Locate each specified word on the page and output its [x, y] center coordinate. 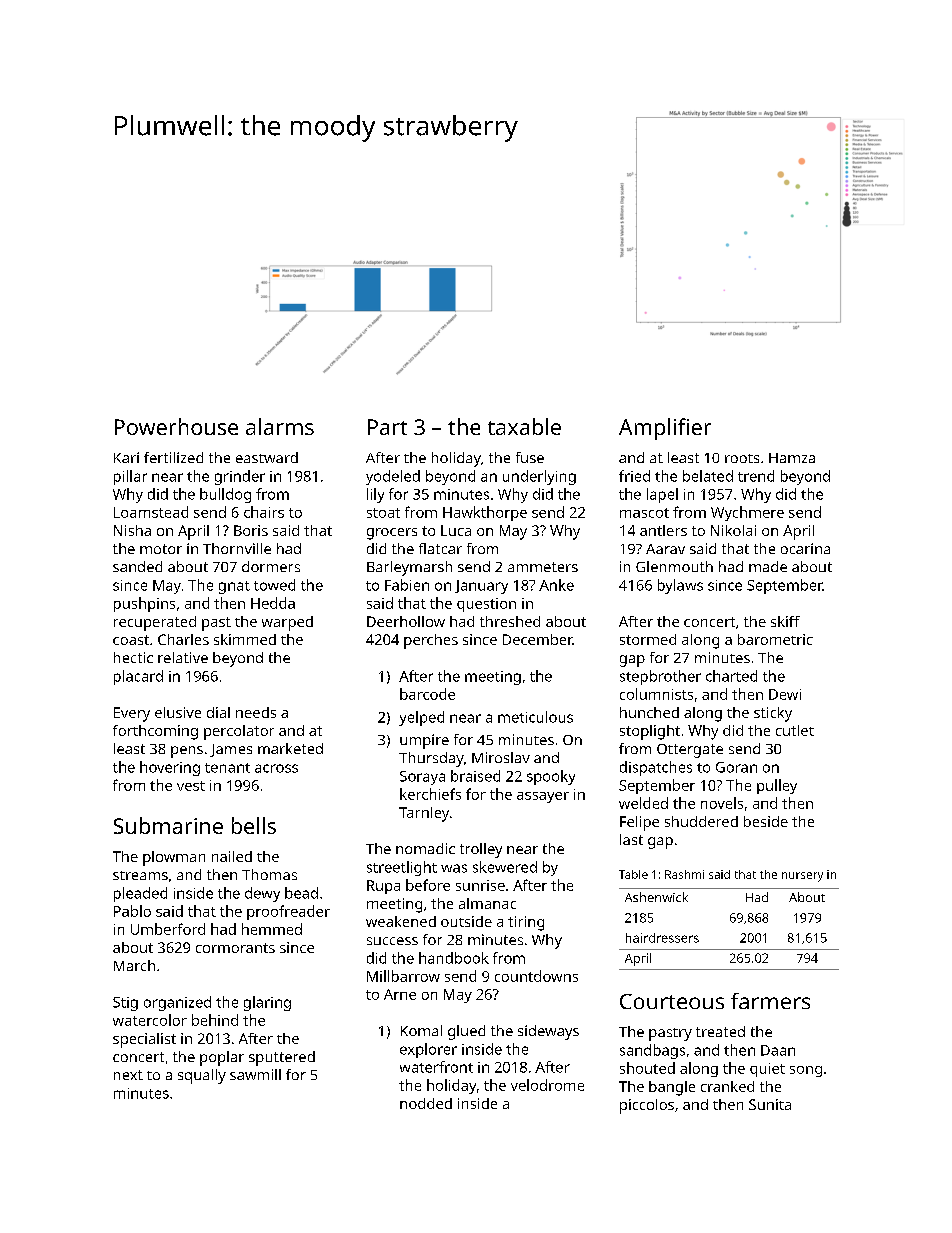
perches [431, 641]
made [768, 566]
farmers [770, 1001]
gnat [234, 587]
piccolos [647, 1106]
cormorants [235, 948]
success [392, 941]
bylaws [680, 586]
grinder [240, 477]
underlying [539, 477]
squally [202, 1076]
